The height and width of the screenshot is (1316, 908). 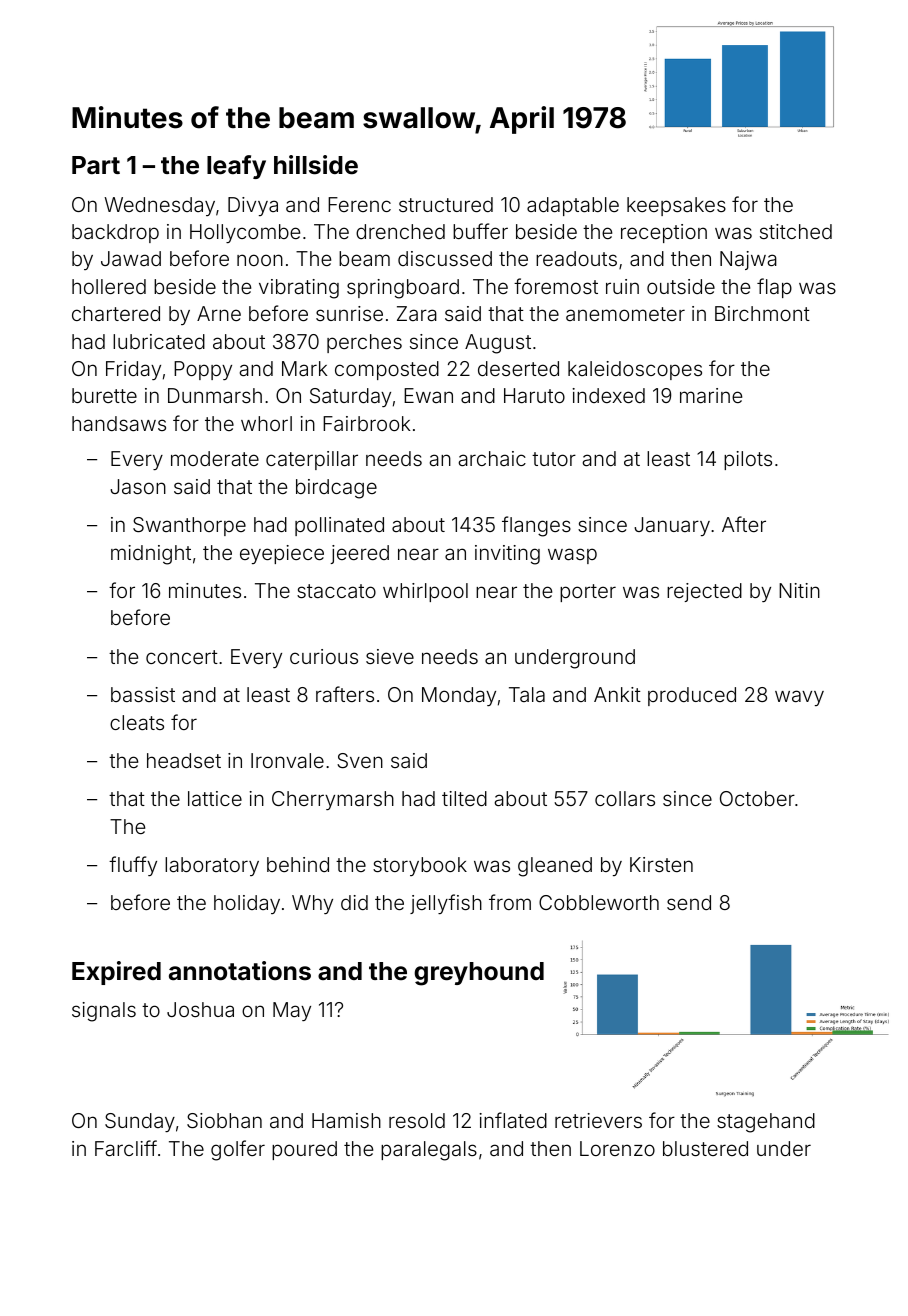 What do you see at coordinates (96, 165) in the screenshot?
I see `Part` at bounding box center [96, 165].
